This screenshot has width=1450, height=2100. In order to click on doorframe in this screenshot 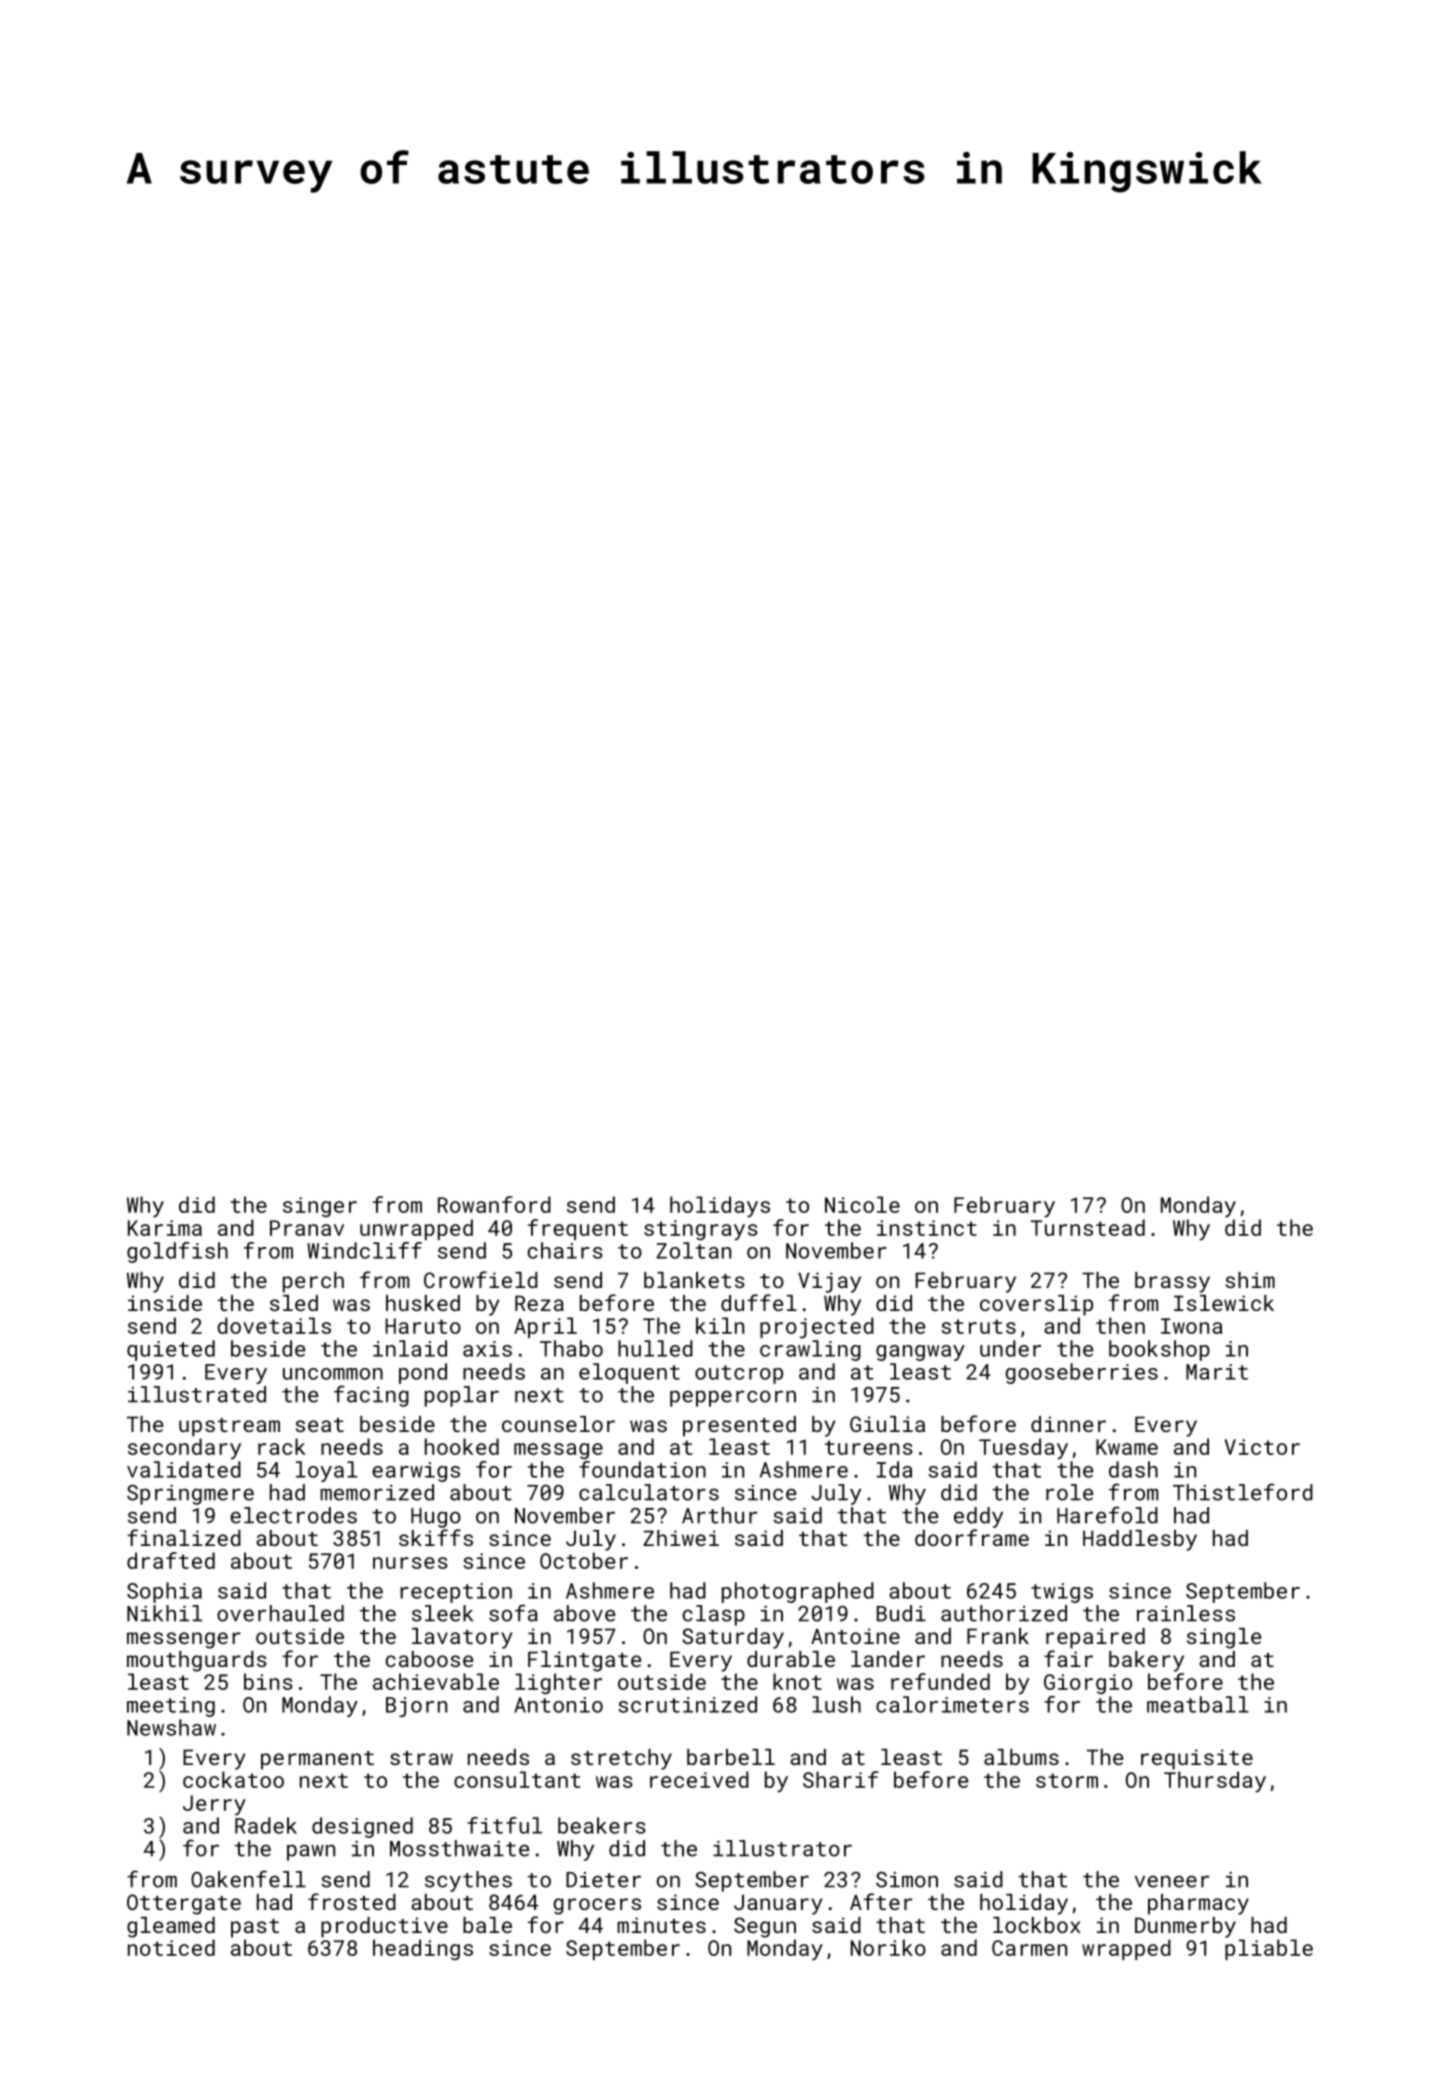, I will do `click(972, 1537)`.
